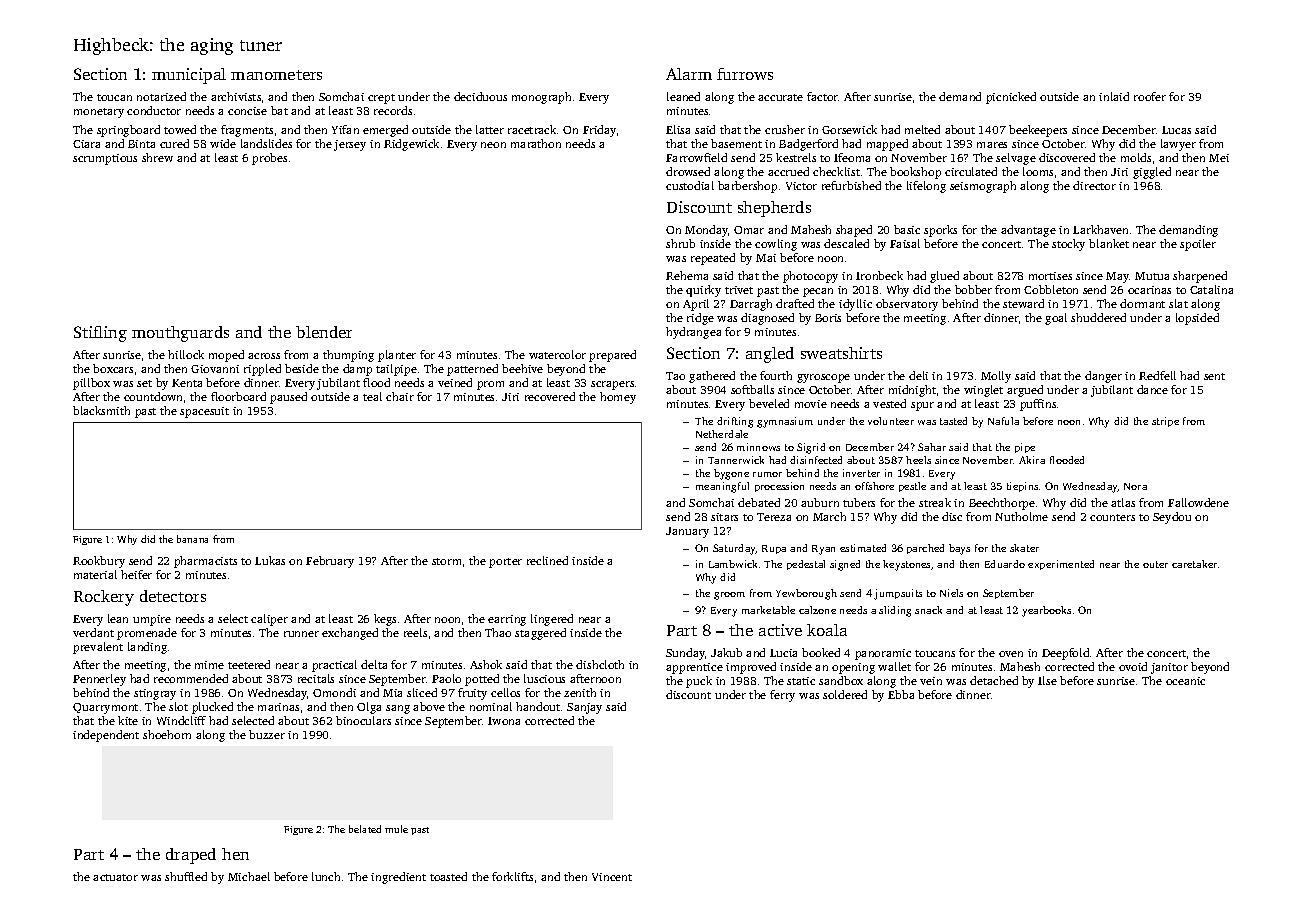 The height and width of the screenshot is (924, 1308). What do you see at coordinates (1165, 422) in the screenshot?
I see `stripe` at bounding box center [1165, 422].
